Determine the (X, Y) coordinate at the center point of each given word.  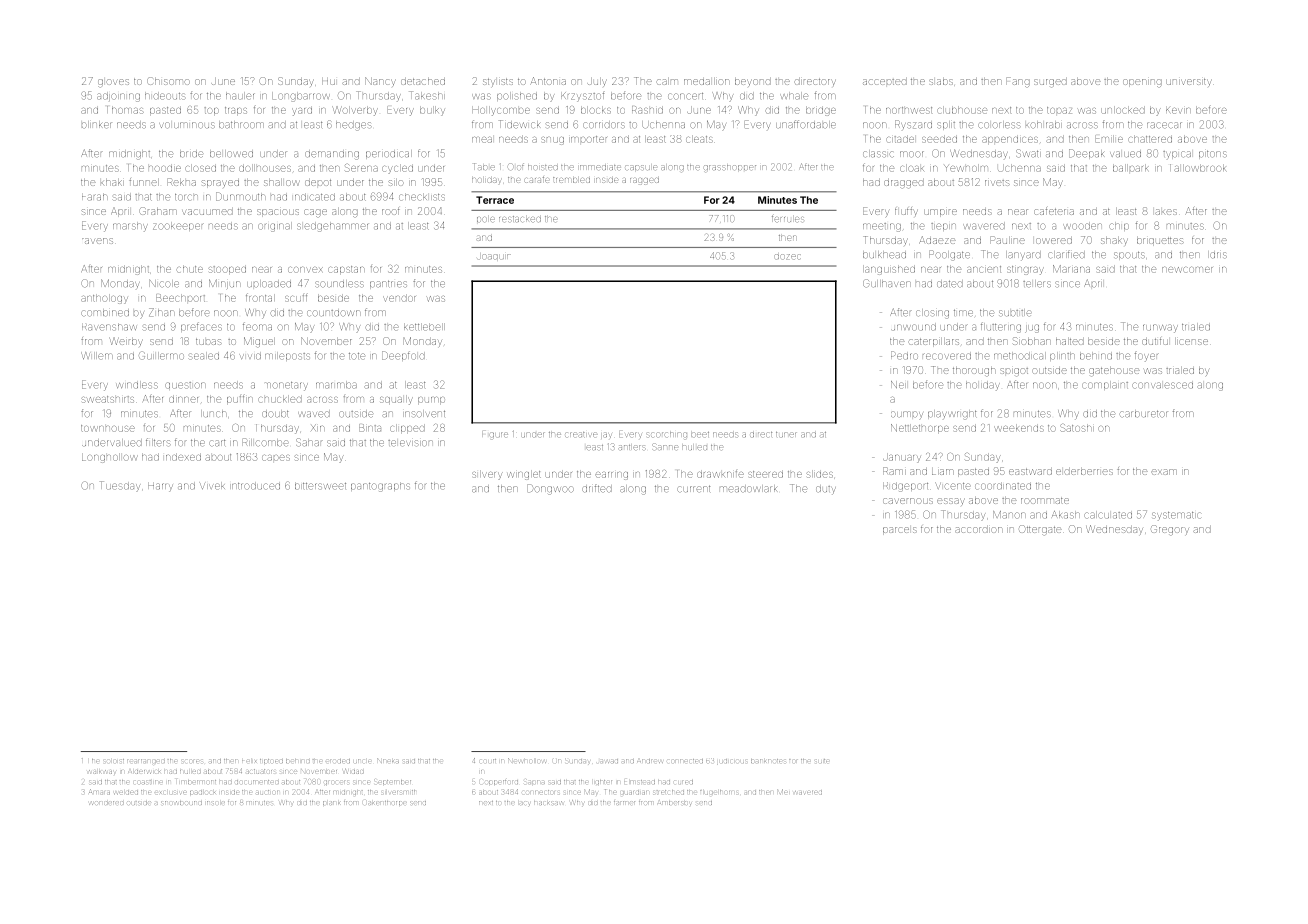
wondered (106, 803)
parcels (900, 531)
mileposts (287, 356)
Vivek (212, 485)
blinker (97, 124)
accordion (978, 529)
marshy (130, 227)
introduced (255, 486)
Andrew (650, 761)
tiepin (943, 227)
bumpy (907, 415)
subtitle (1015, 312)
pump (431, 400)
